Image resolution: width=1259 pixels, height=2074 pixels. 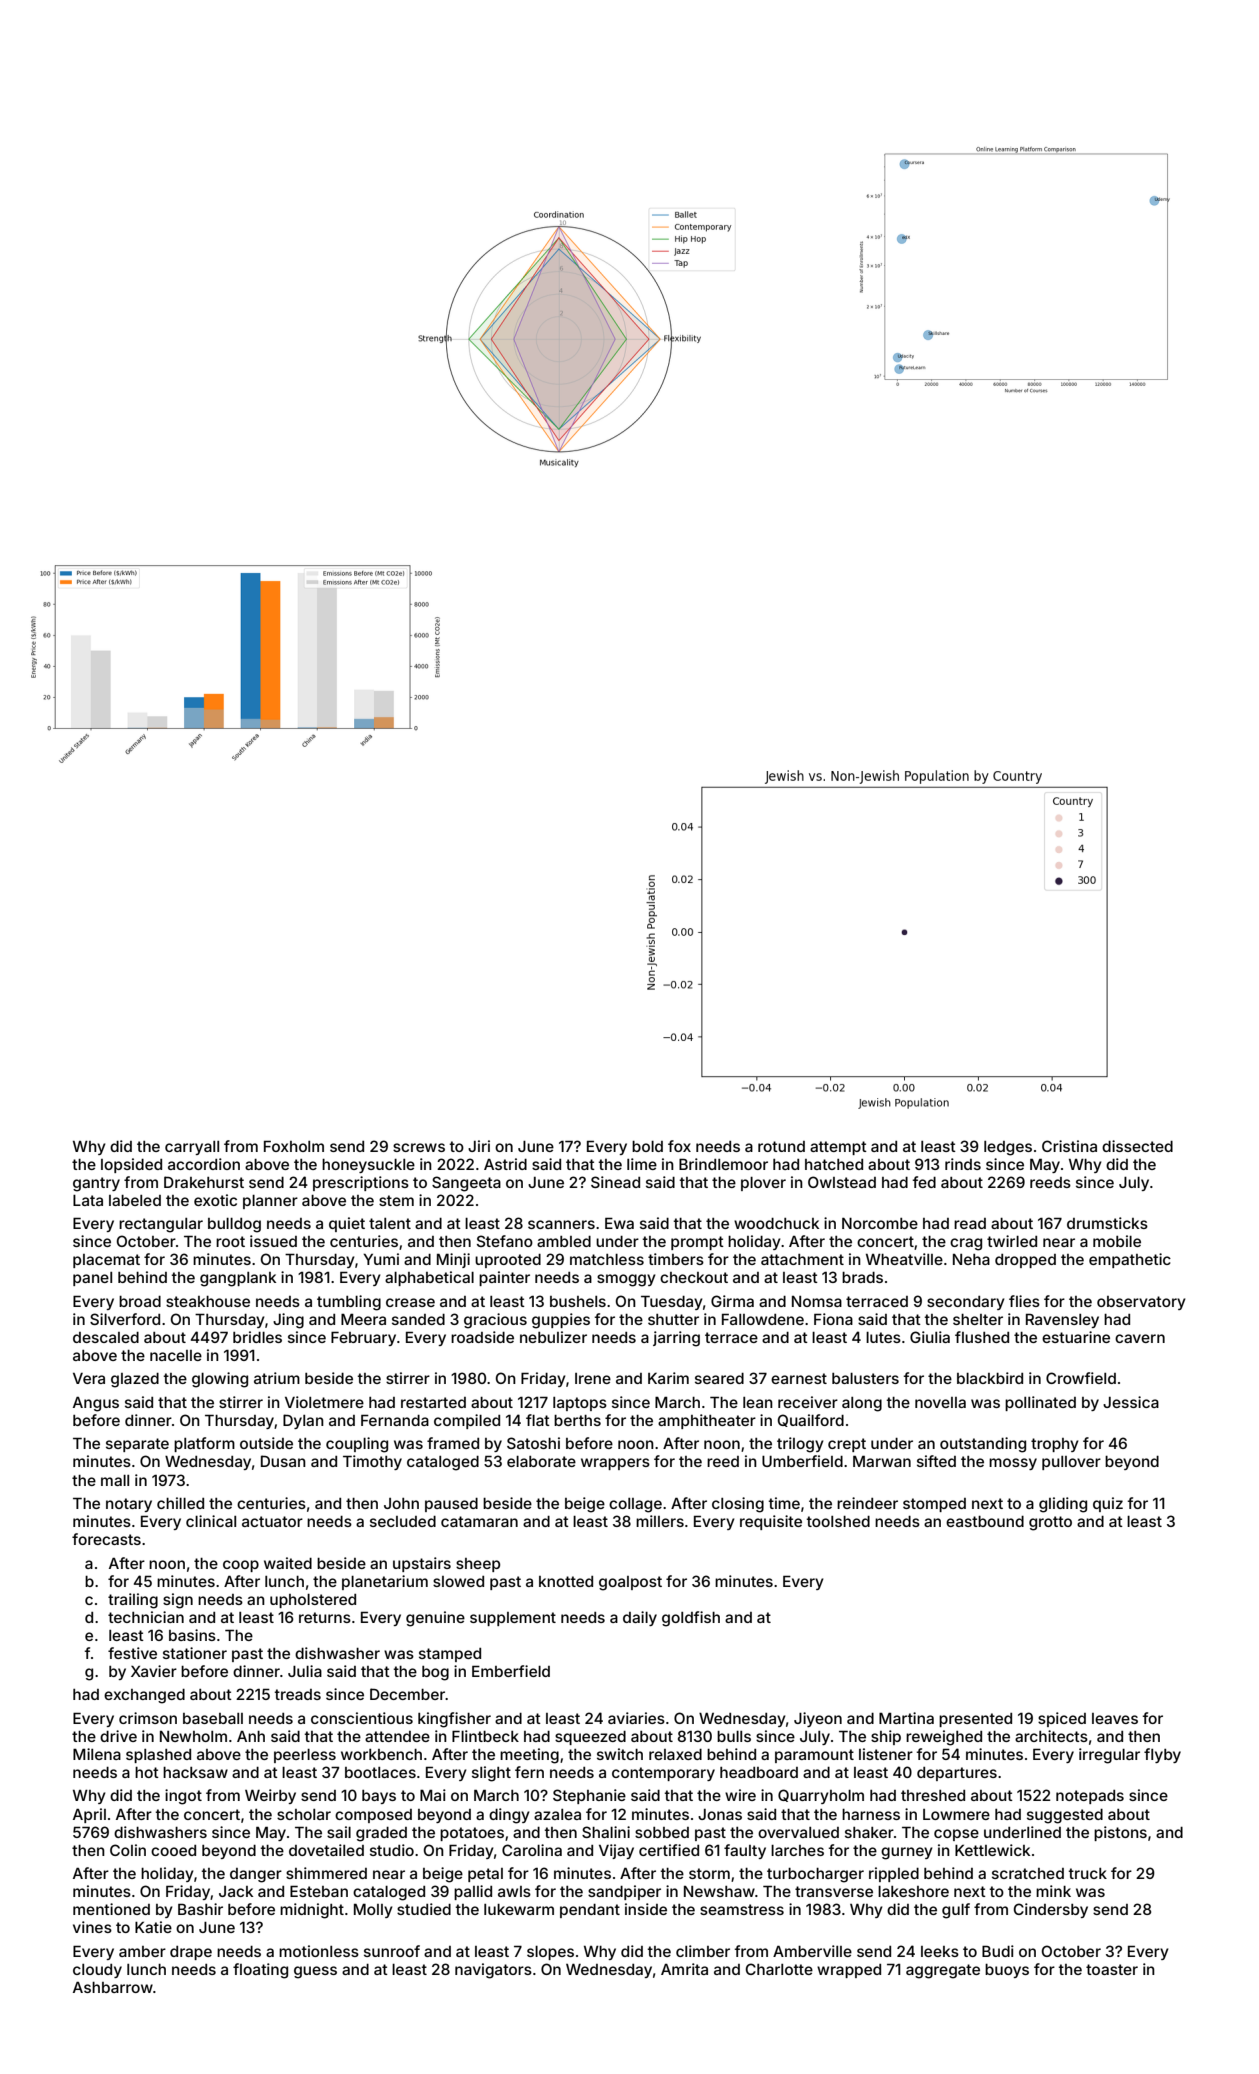 I want to click on Martina, so click(x=906, y=1718).
